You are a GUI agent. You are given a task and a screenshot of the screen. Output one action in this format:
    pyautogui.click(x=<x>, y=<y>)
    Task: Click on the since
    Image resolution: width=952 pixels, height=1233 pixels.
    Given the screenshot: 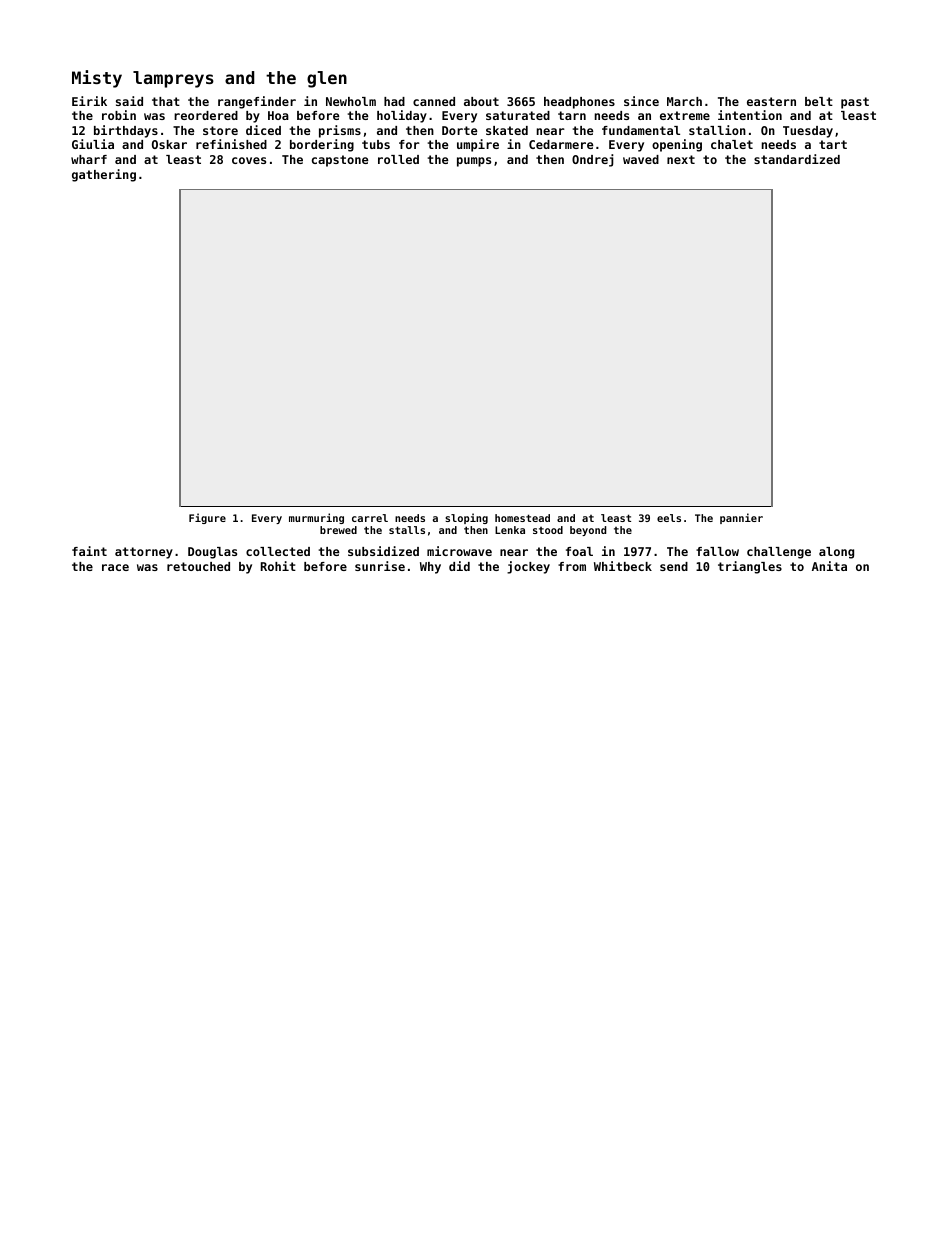 What is the action you would take?
    pyautogui.click(x=641, y=101)
